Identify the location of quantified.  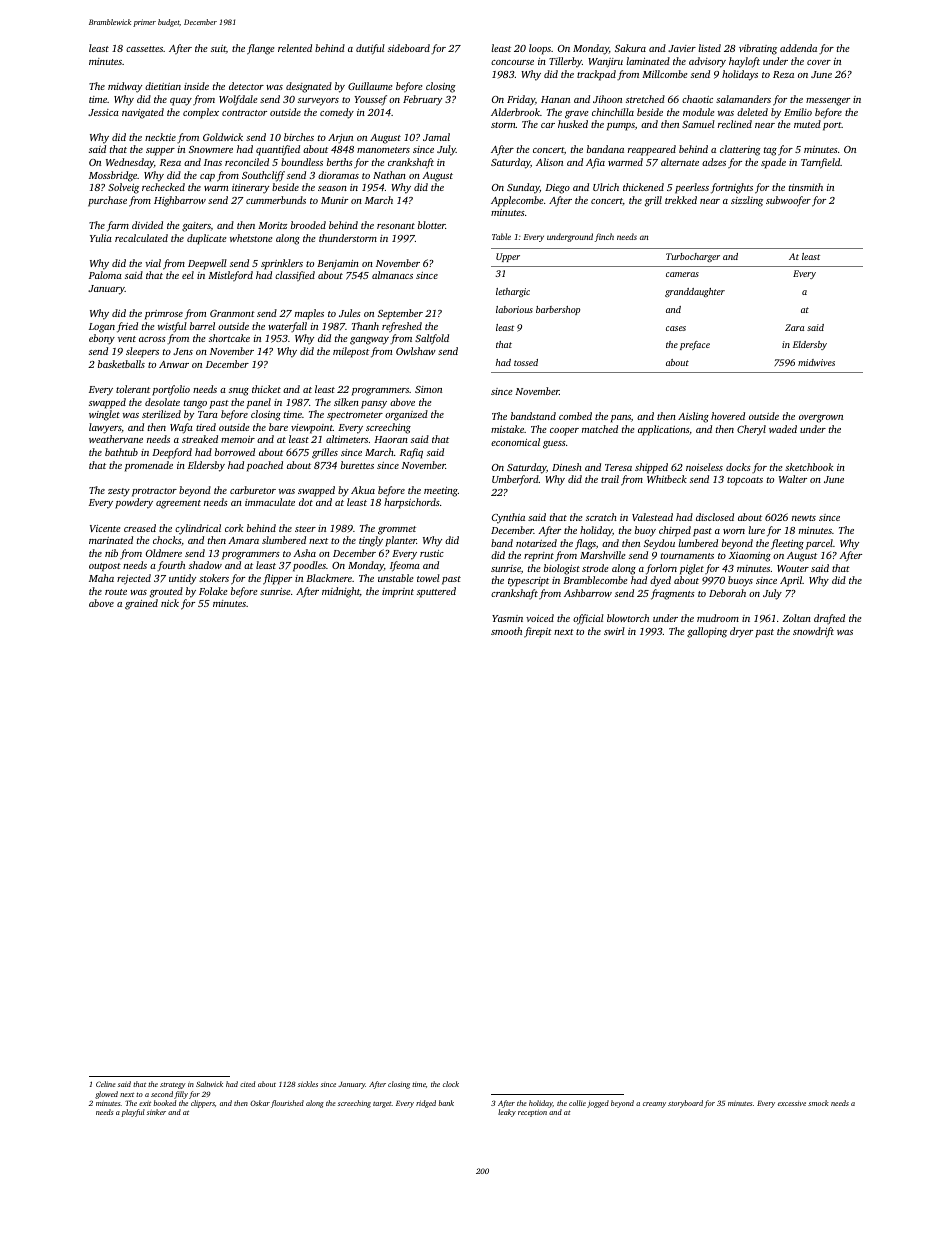
(278, 150).
